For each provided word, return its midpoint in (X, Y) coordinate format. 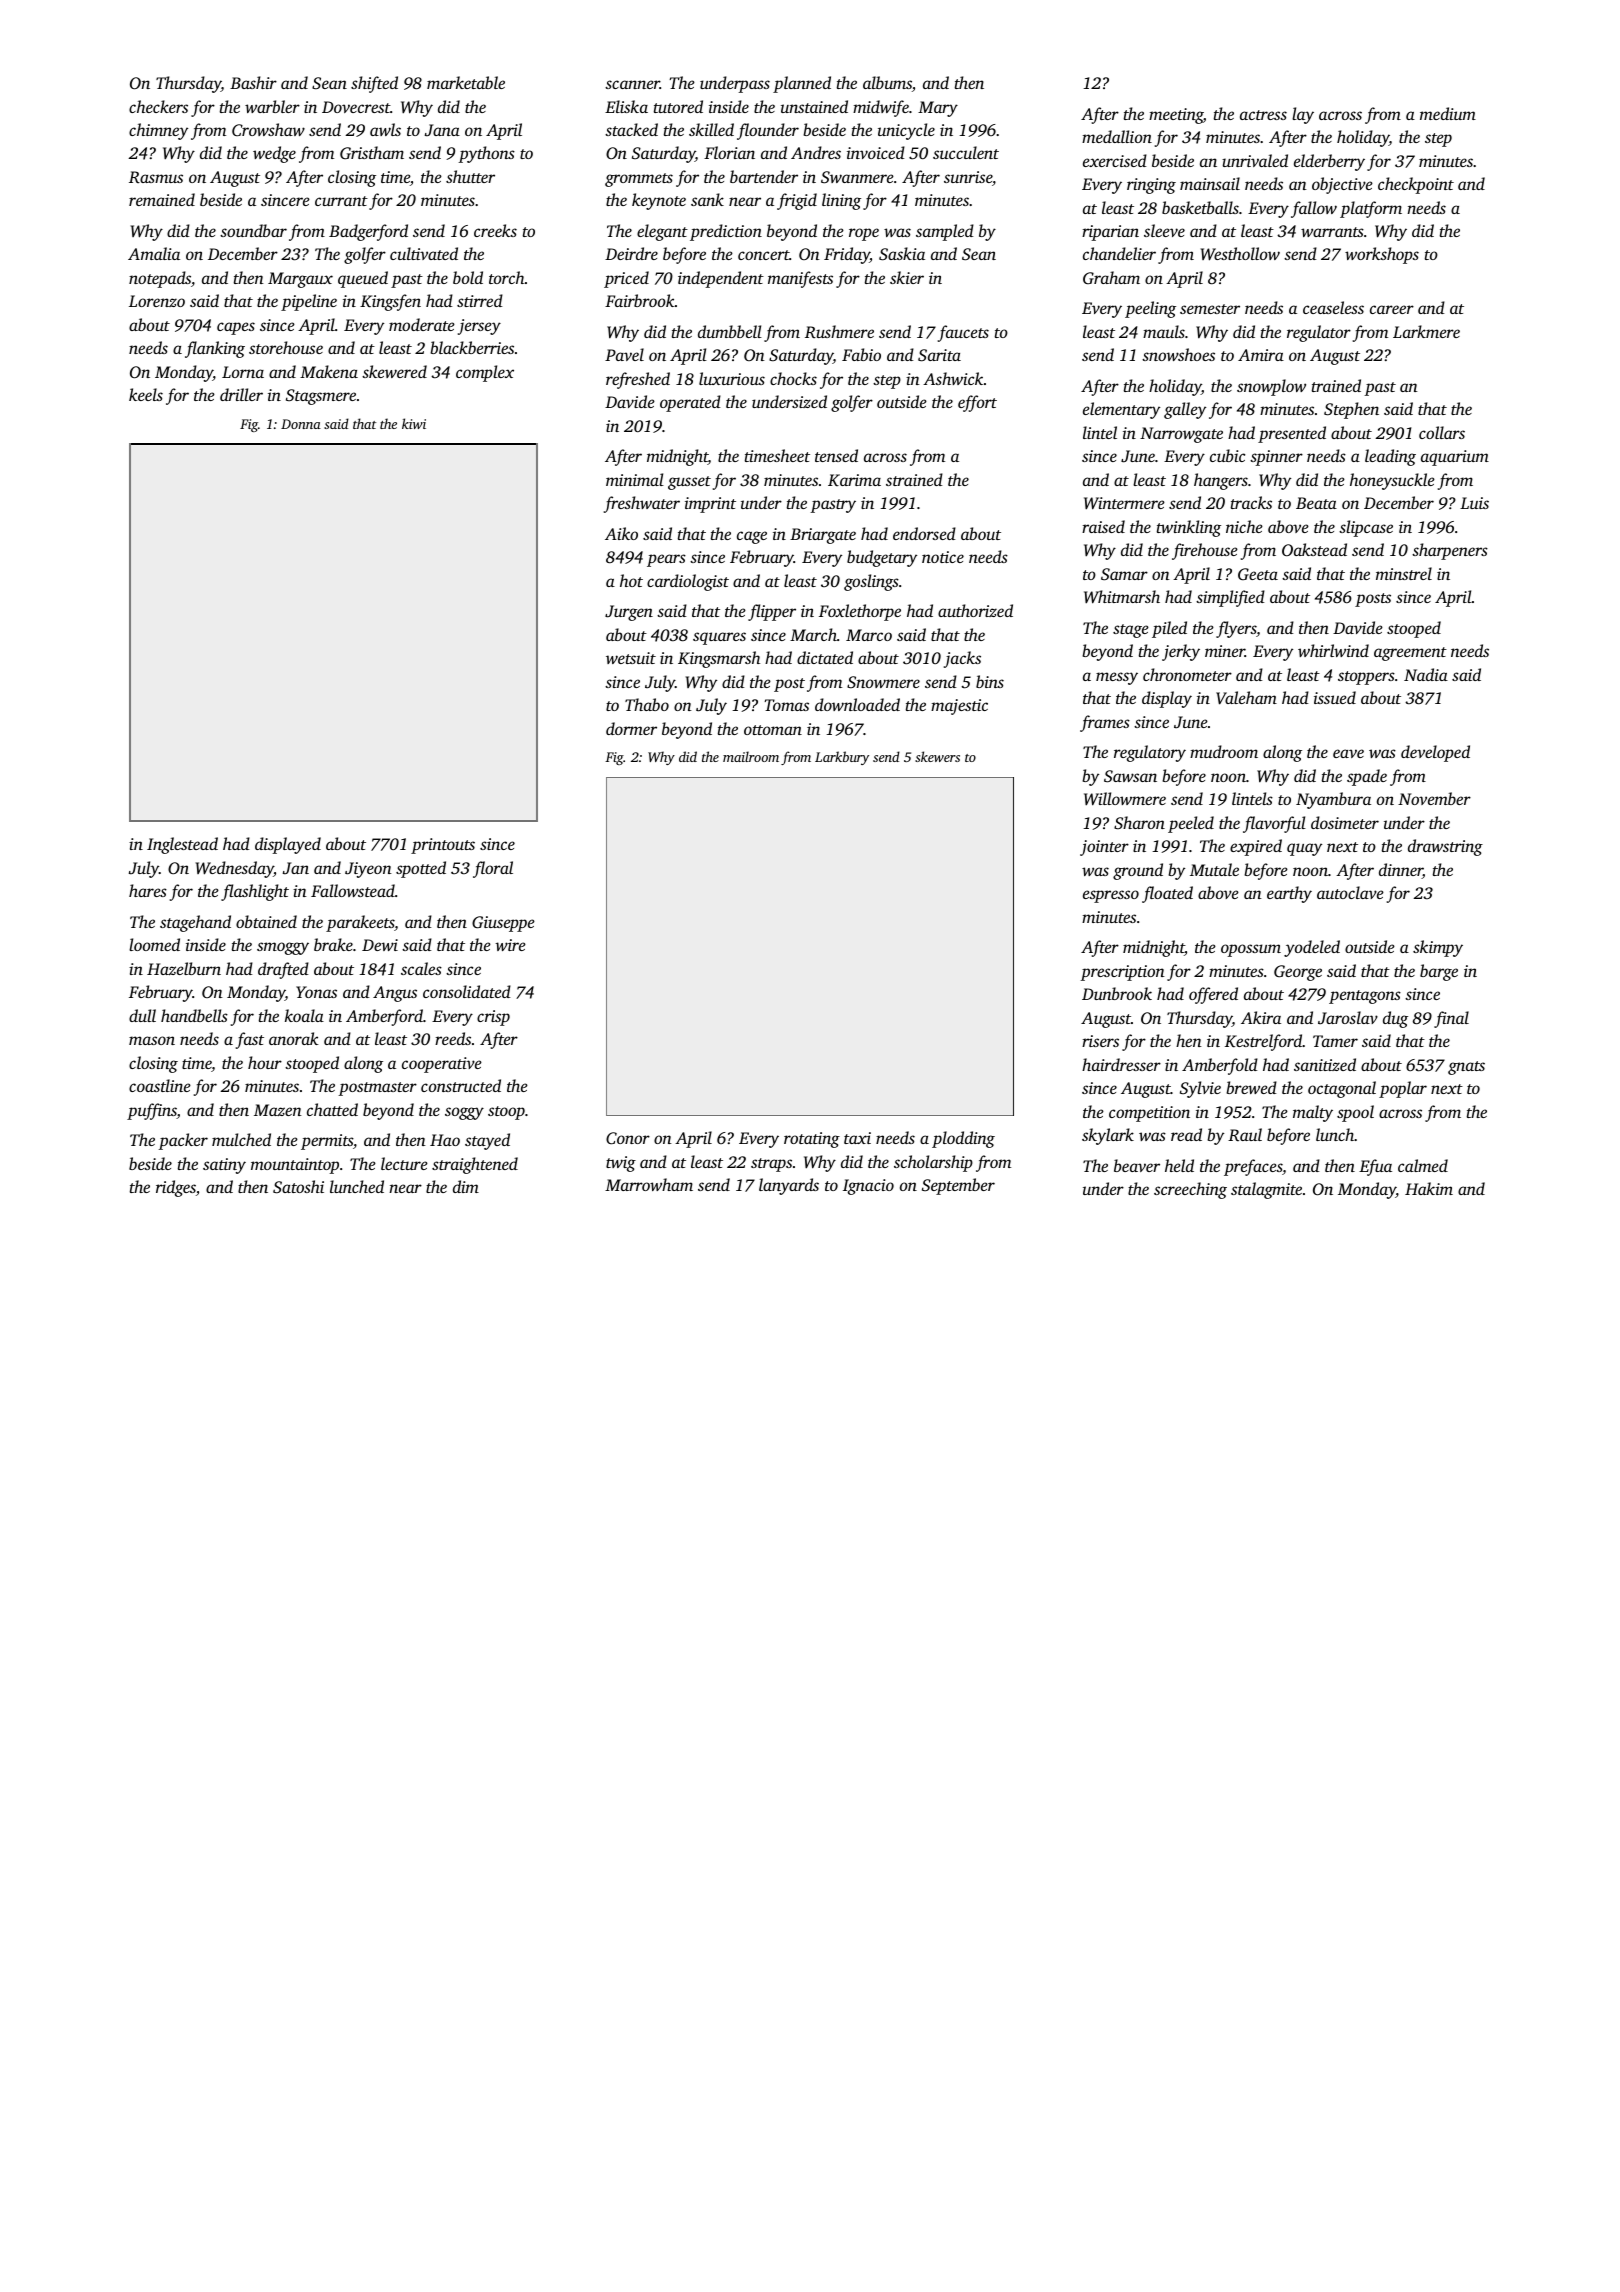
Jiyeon (368, 870)
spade (1367, 777)
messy (1117, 678)
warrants (1332, 232)
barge (1439, 972)
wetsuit (631, 658)
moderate (422, 324)
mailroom (751, 756)
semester (1210, 309)
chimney (158, 131)
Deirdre (631, 253)
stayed (487, 1141)
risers (1100, 1041)
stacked (631, 129)
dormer (631, 728)
